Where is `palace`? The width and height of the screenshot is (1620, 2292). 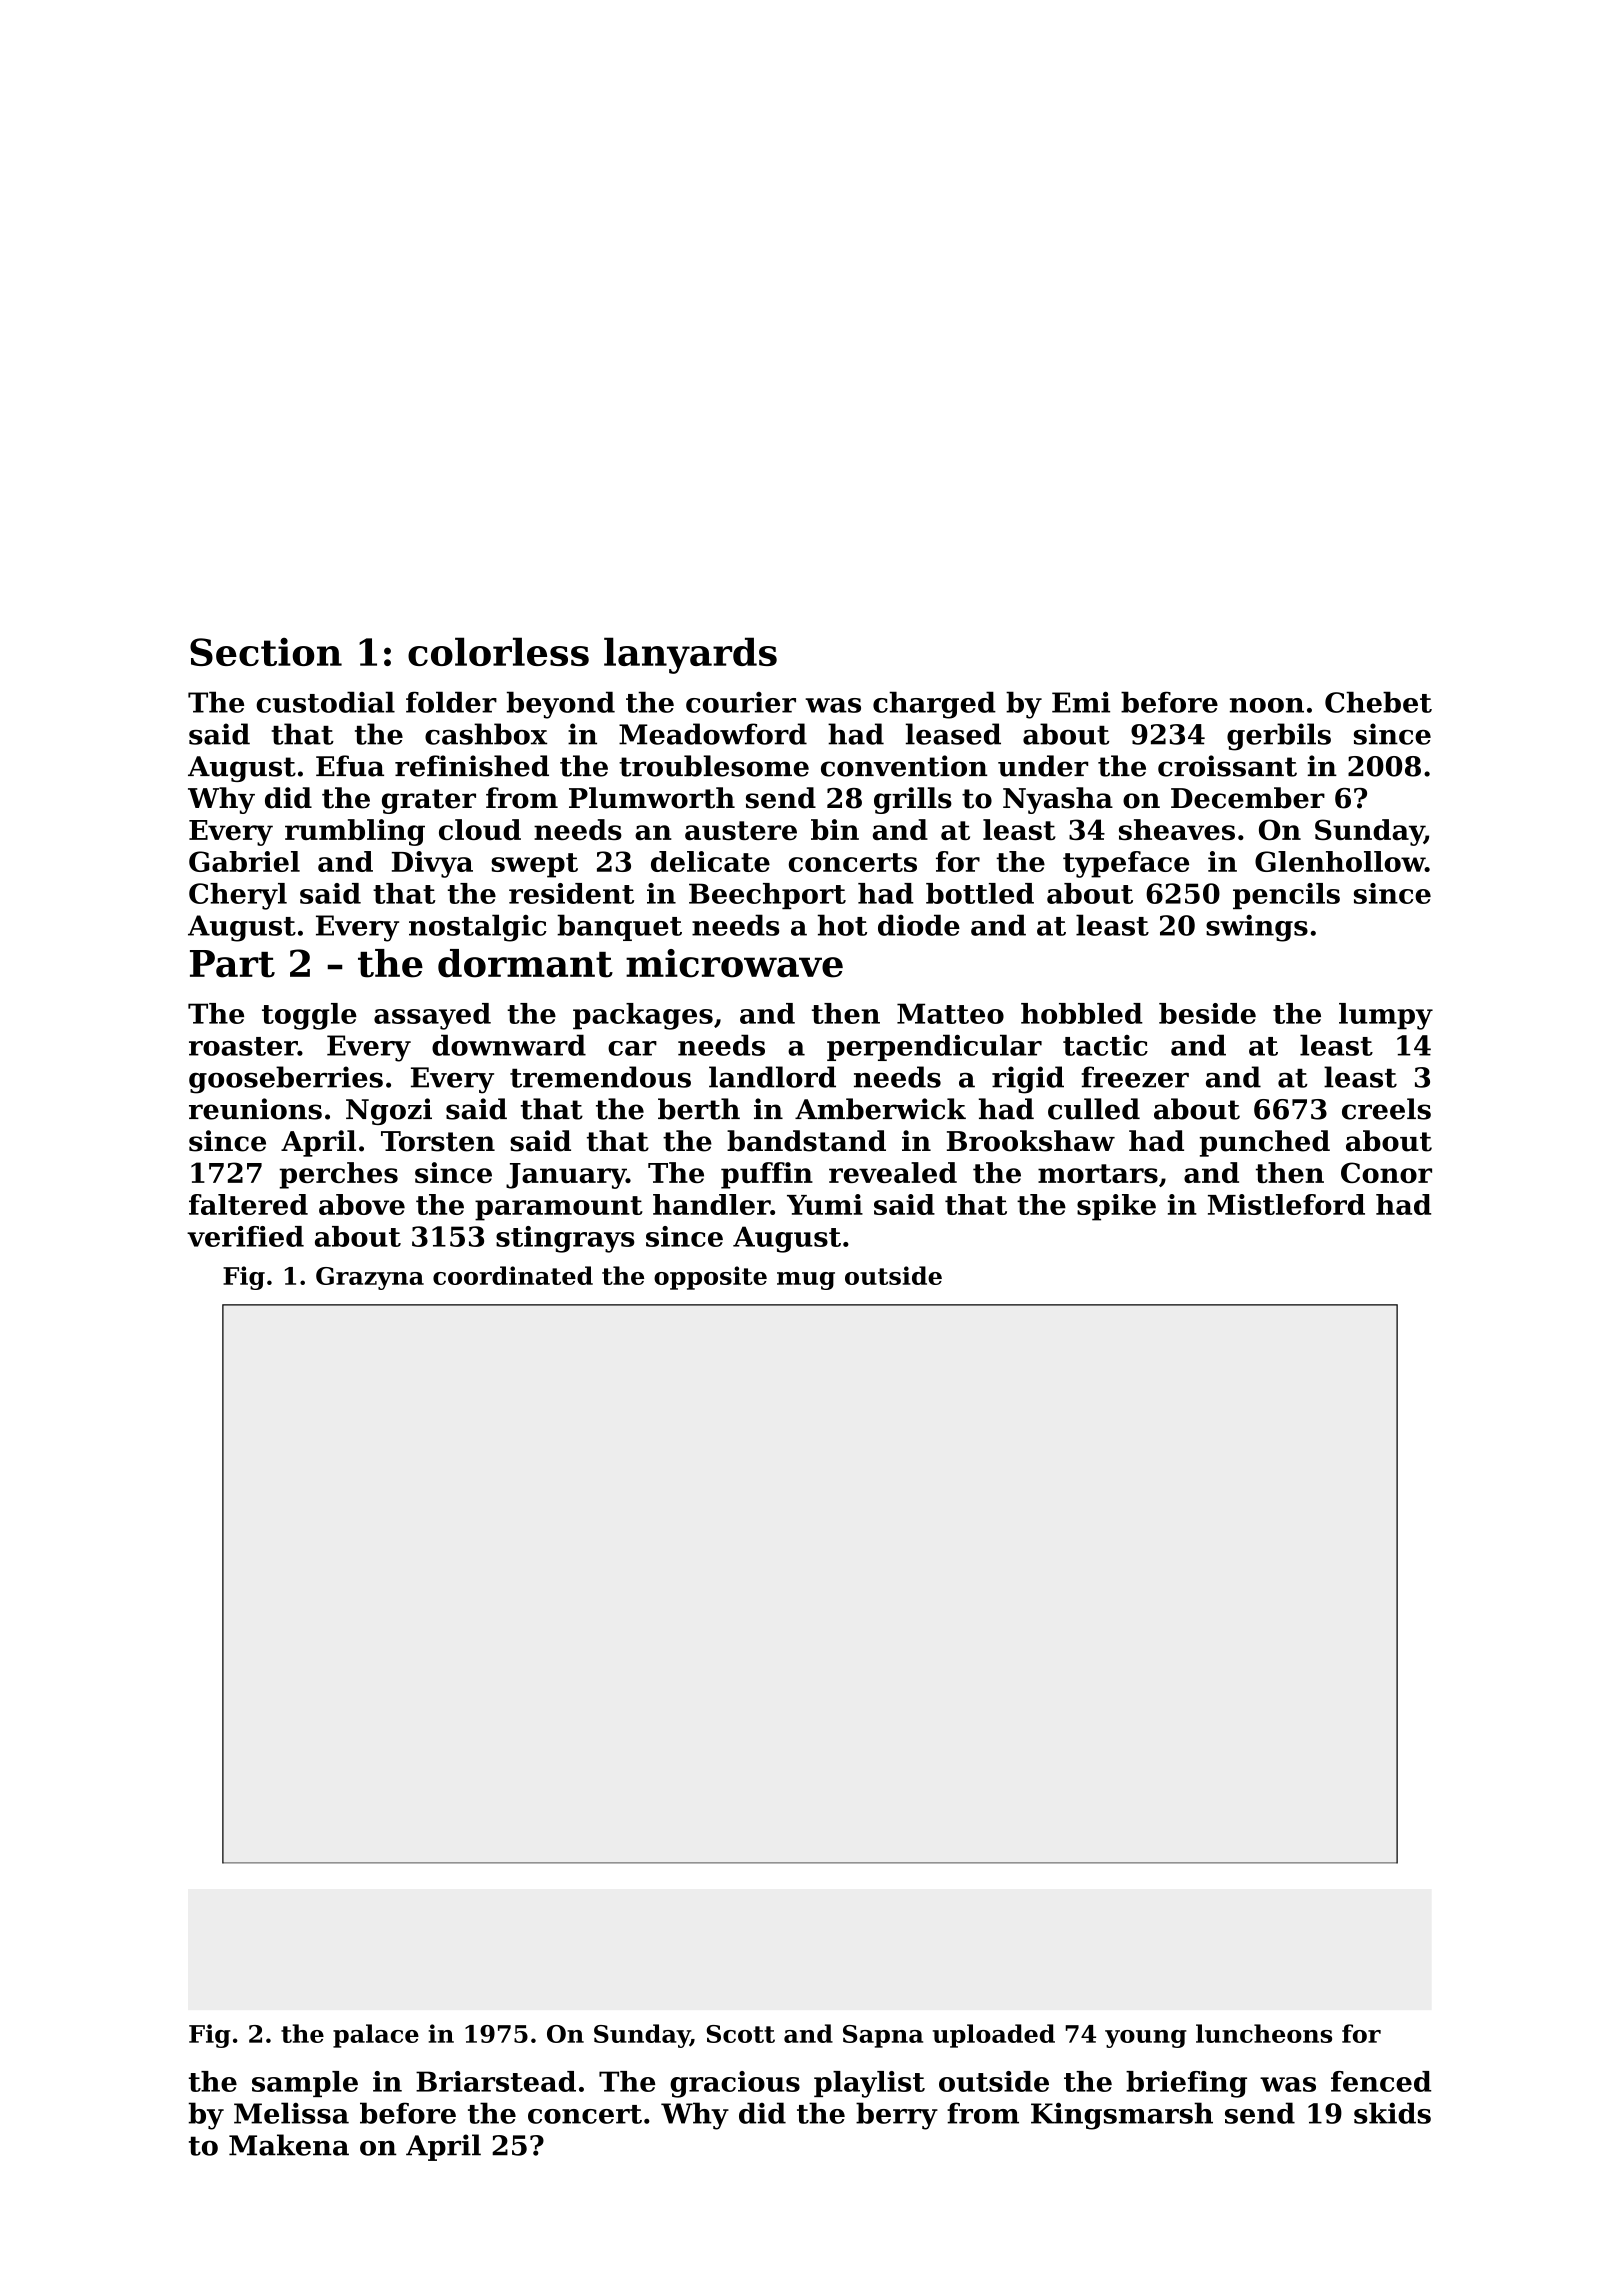
palace is located at coordinates (376, 2036).
